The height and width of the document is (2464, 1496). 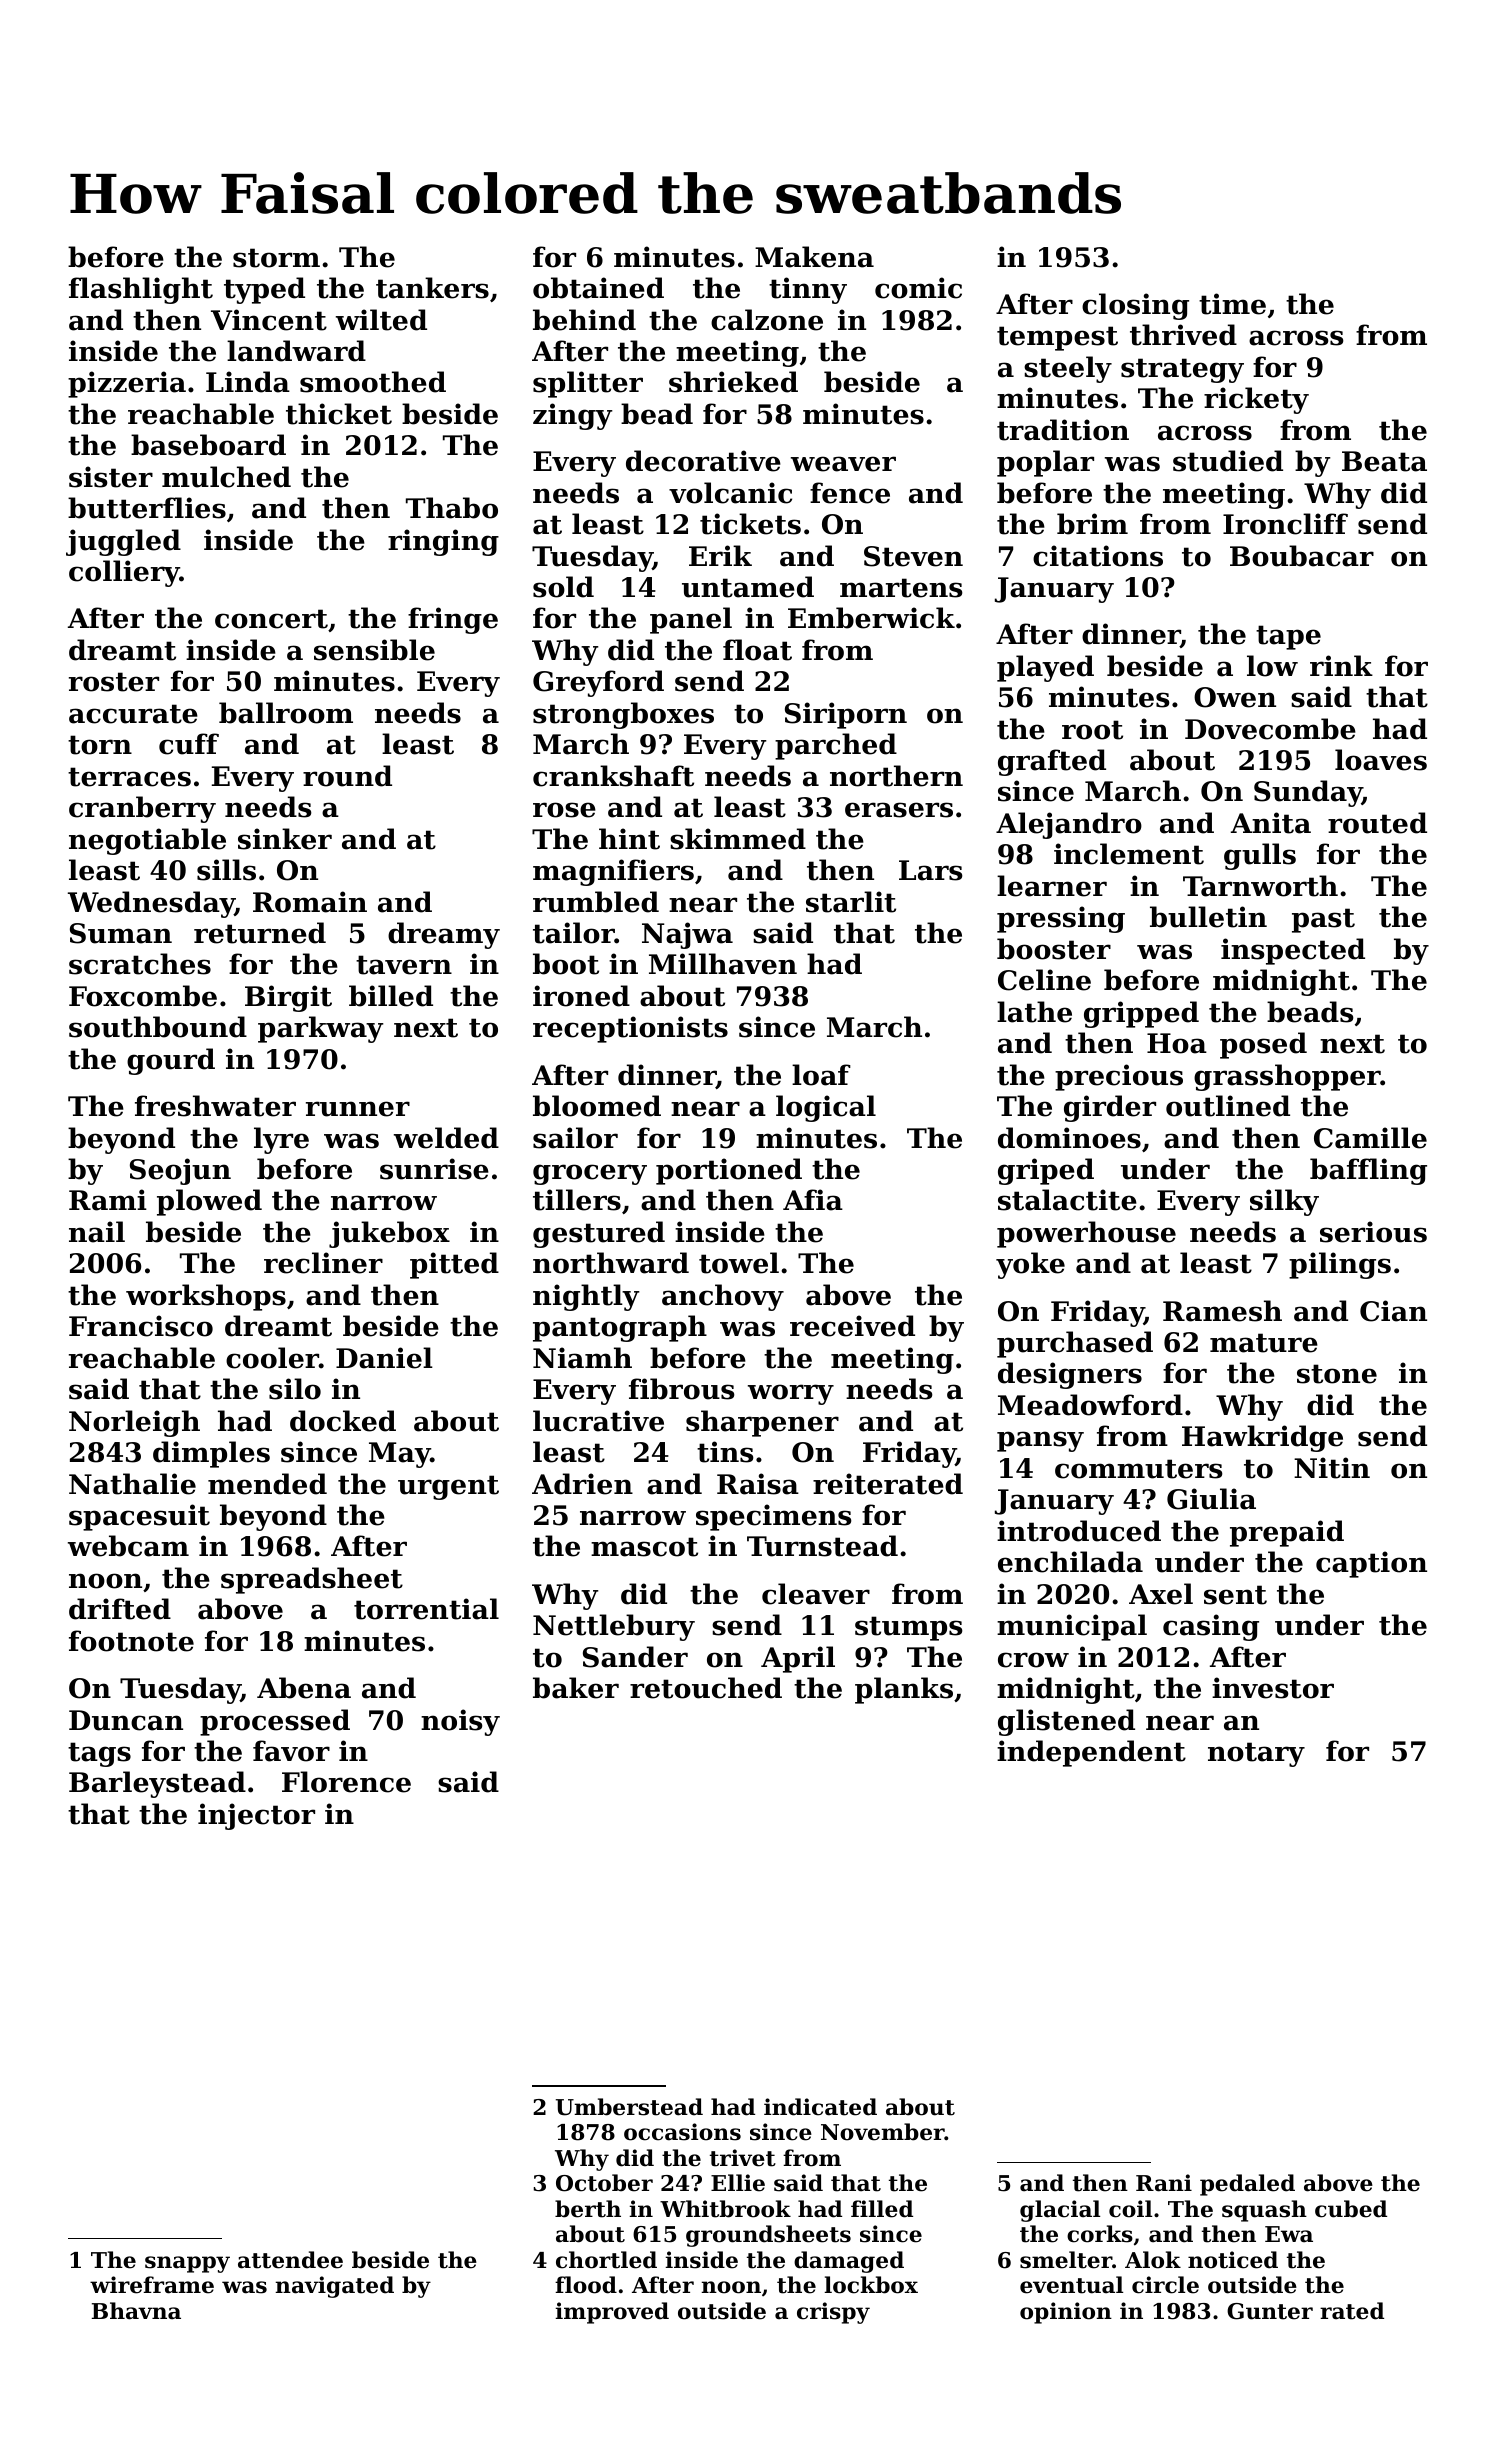 I want to click on workshops, so click(x=206, y=1297).
